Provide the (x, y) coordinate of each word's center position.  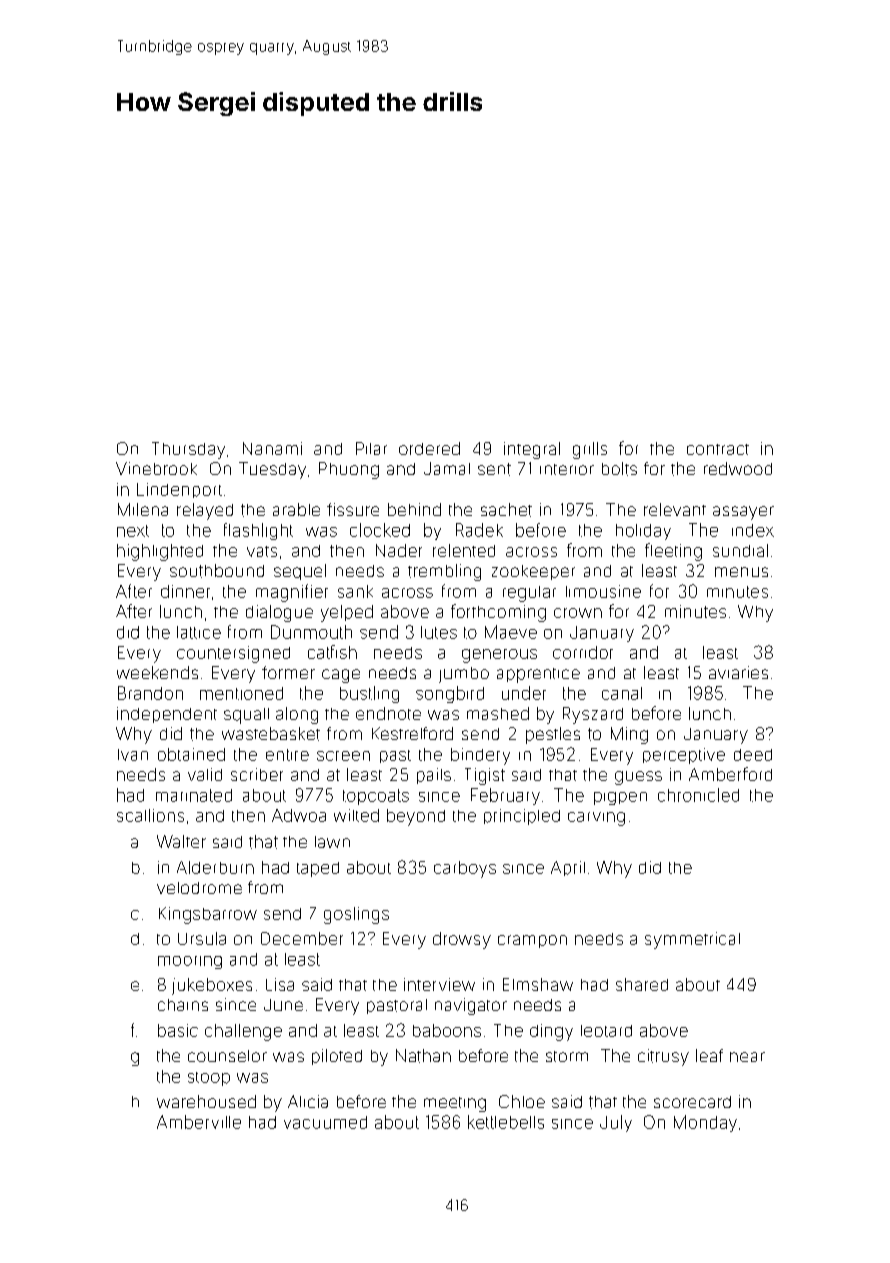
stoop (209, 1079)
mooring (190, 962)
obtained (191, 754)
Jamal (447, 468)
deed (753, 755)
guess (638, 778)
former (288, 672)
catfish (332, 652)
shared (642, 984)
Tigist (485, 776)
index (753, 530)
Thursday (188, 450)
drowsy (462, 940)
